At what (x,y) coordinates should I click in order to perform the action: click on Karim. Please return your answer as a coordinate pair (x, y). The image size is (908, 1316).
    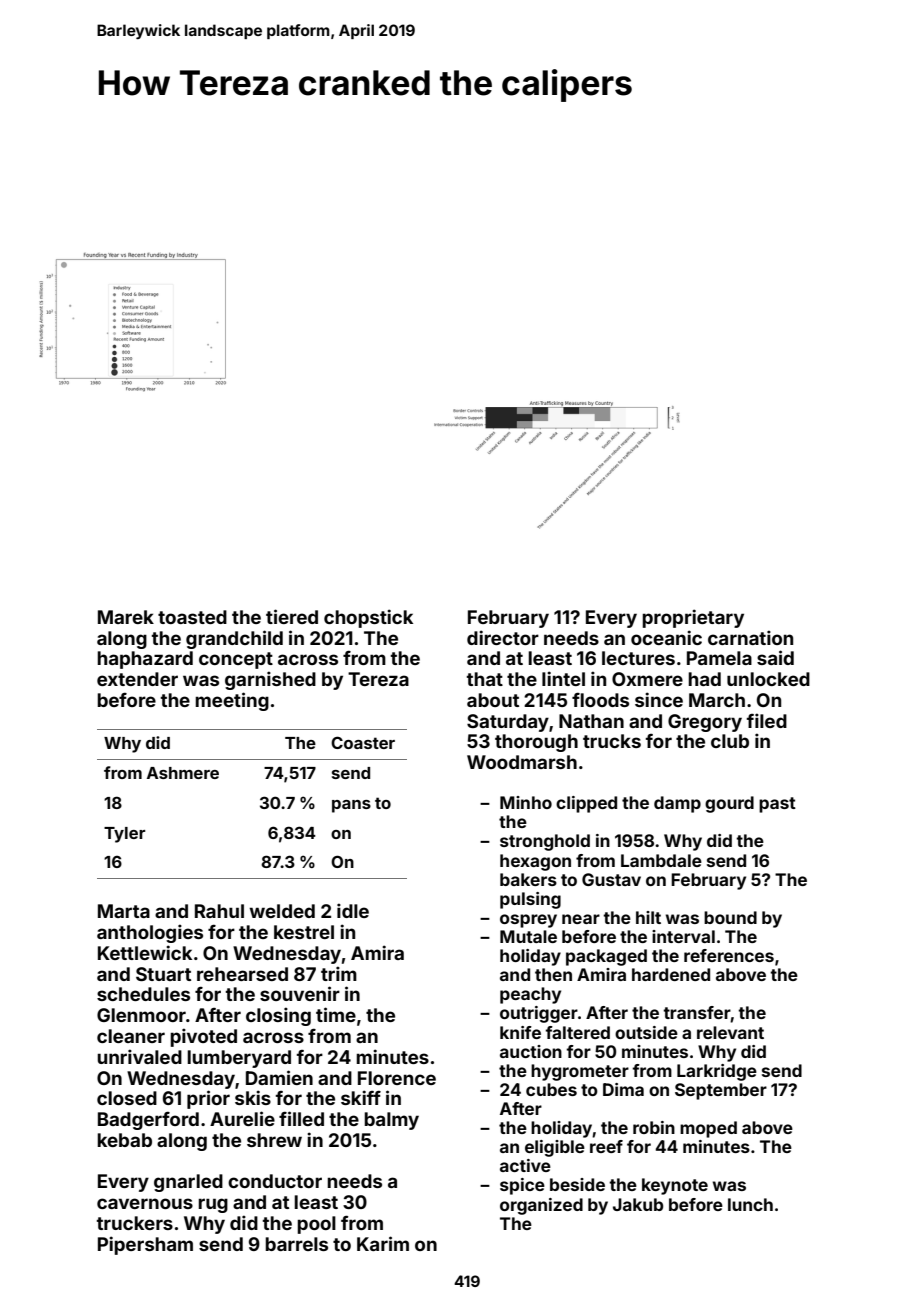
    Looking at the image, I should click on (383, 1243).
